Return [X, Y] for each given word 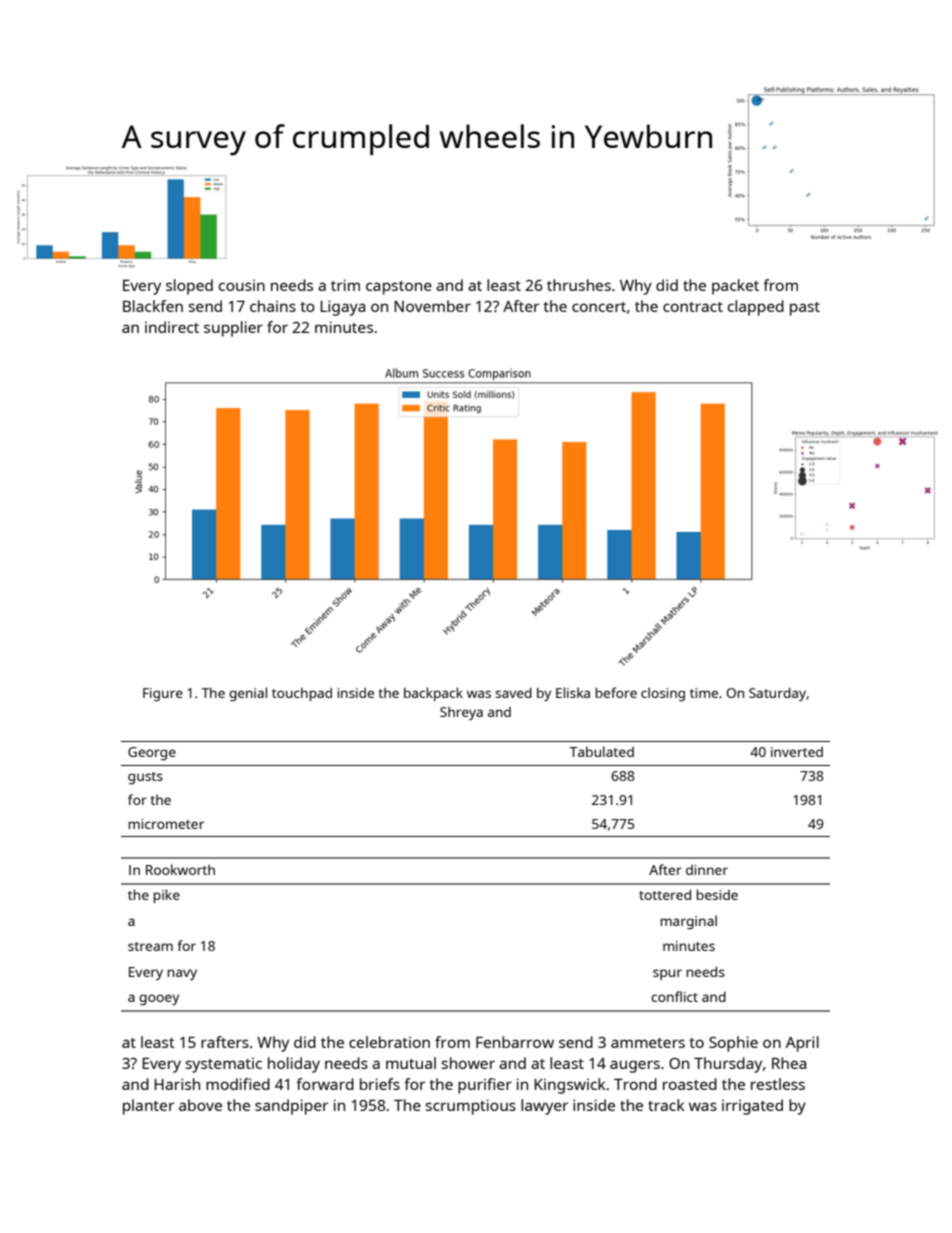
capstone [399, 288]
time [704, 693]
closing [663, 694]
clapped [756, 308]
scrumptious [471, 1107]
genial [248, 694]
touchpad [302, 694]
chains [273, 306]
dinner [707, 870]
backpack [433, 694]
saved [513, 693]
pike [166, 896]
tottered [665, 894]
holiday [294, 1065]
